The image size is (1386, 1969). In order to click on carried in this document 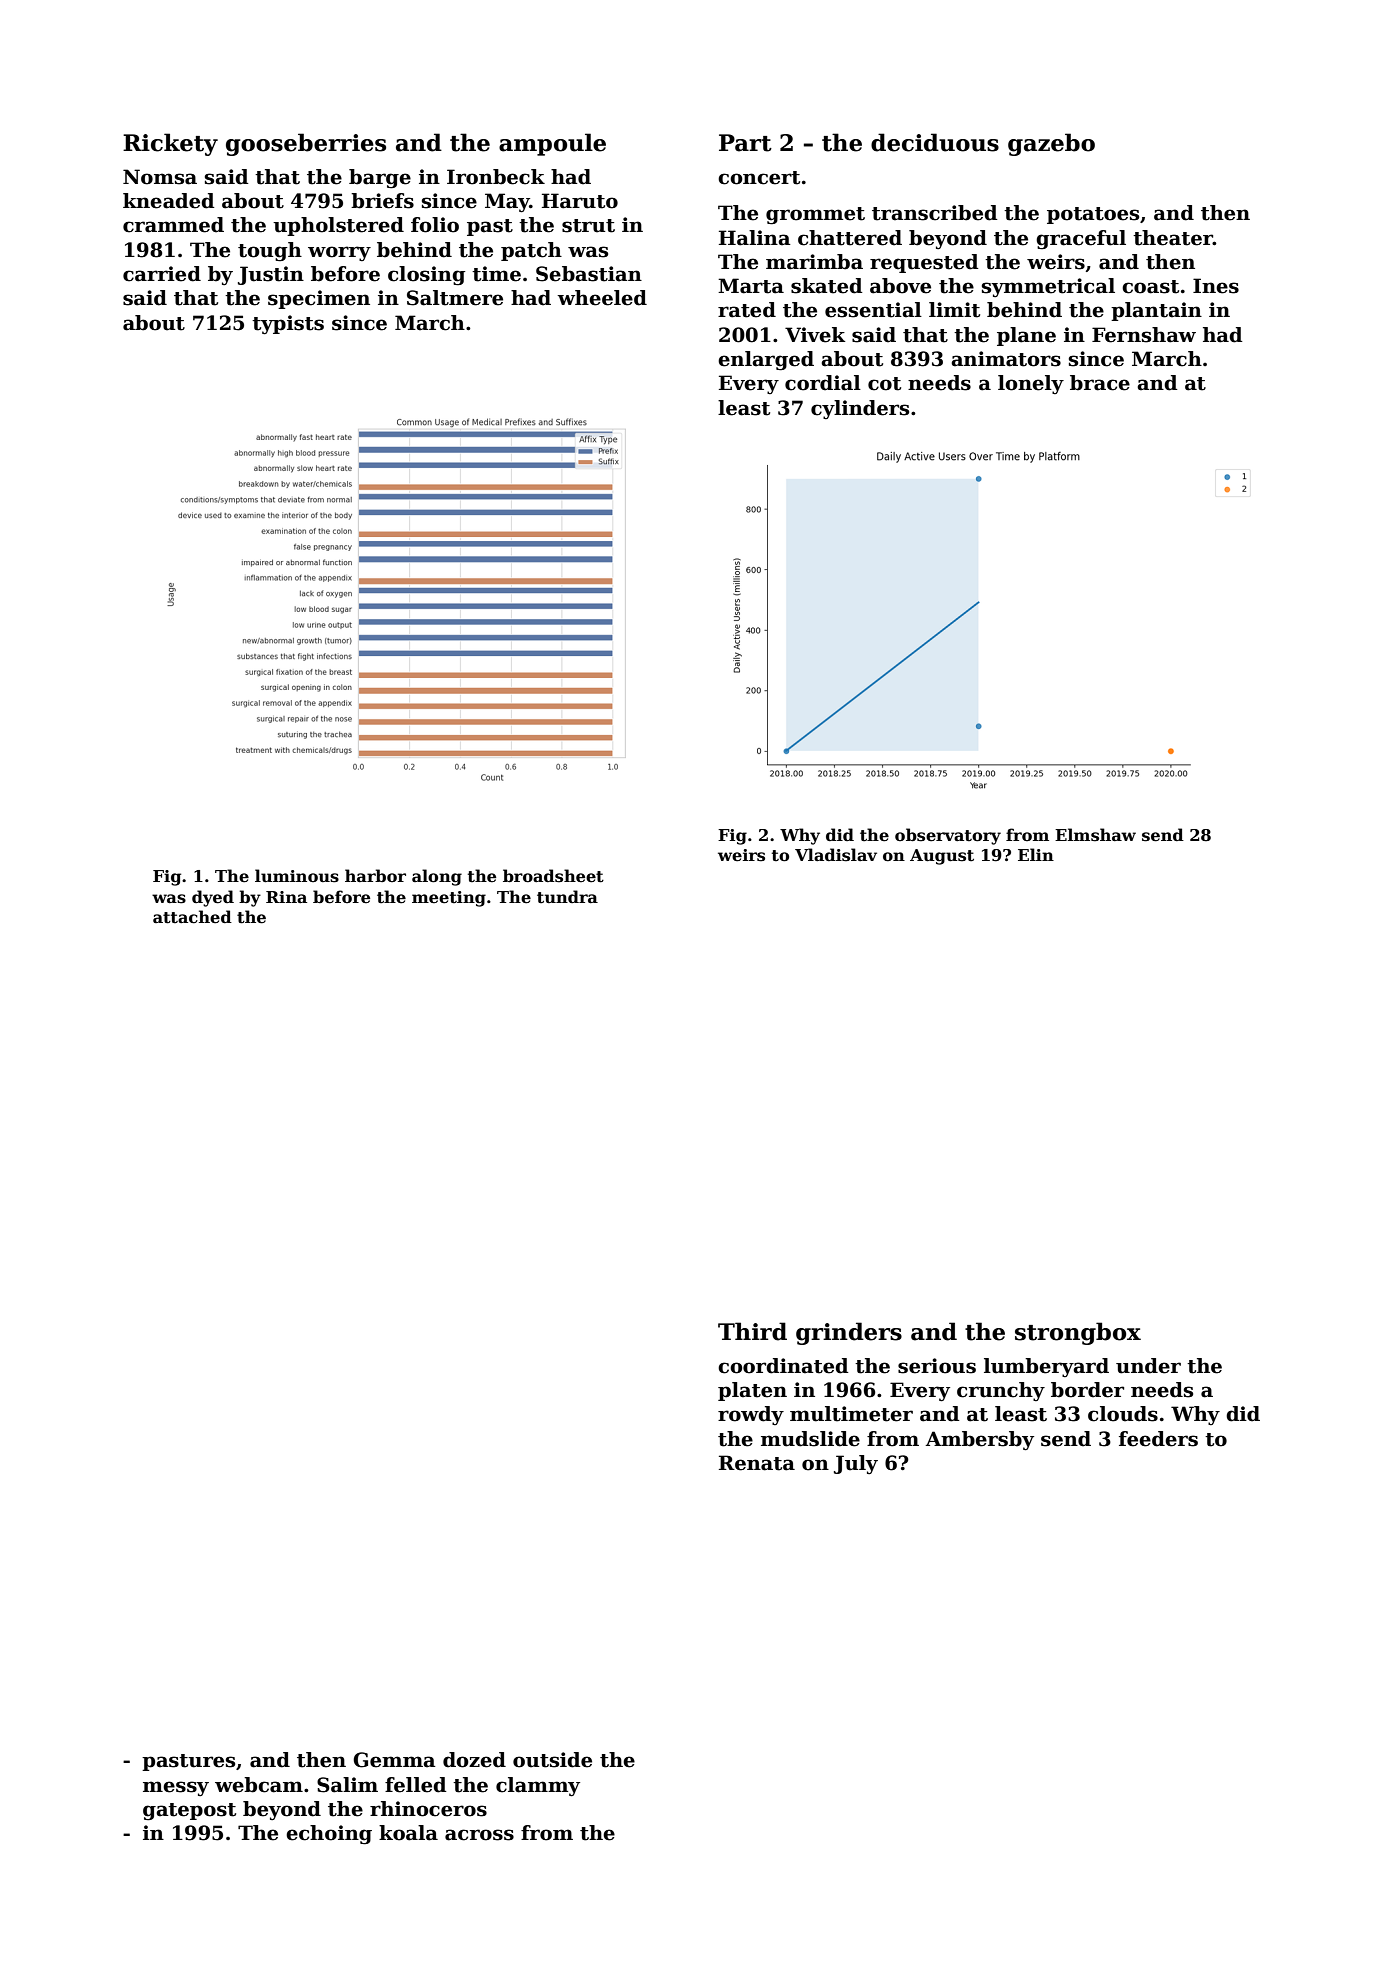, I will do `click(162, 274)`.
